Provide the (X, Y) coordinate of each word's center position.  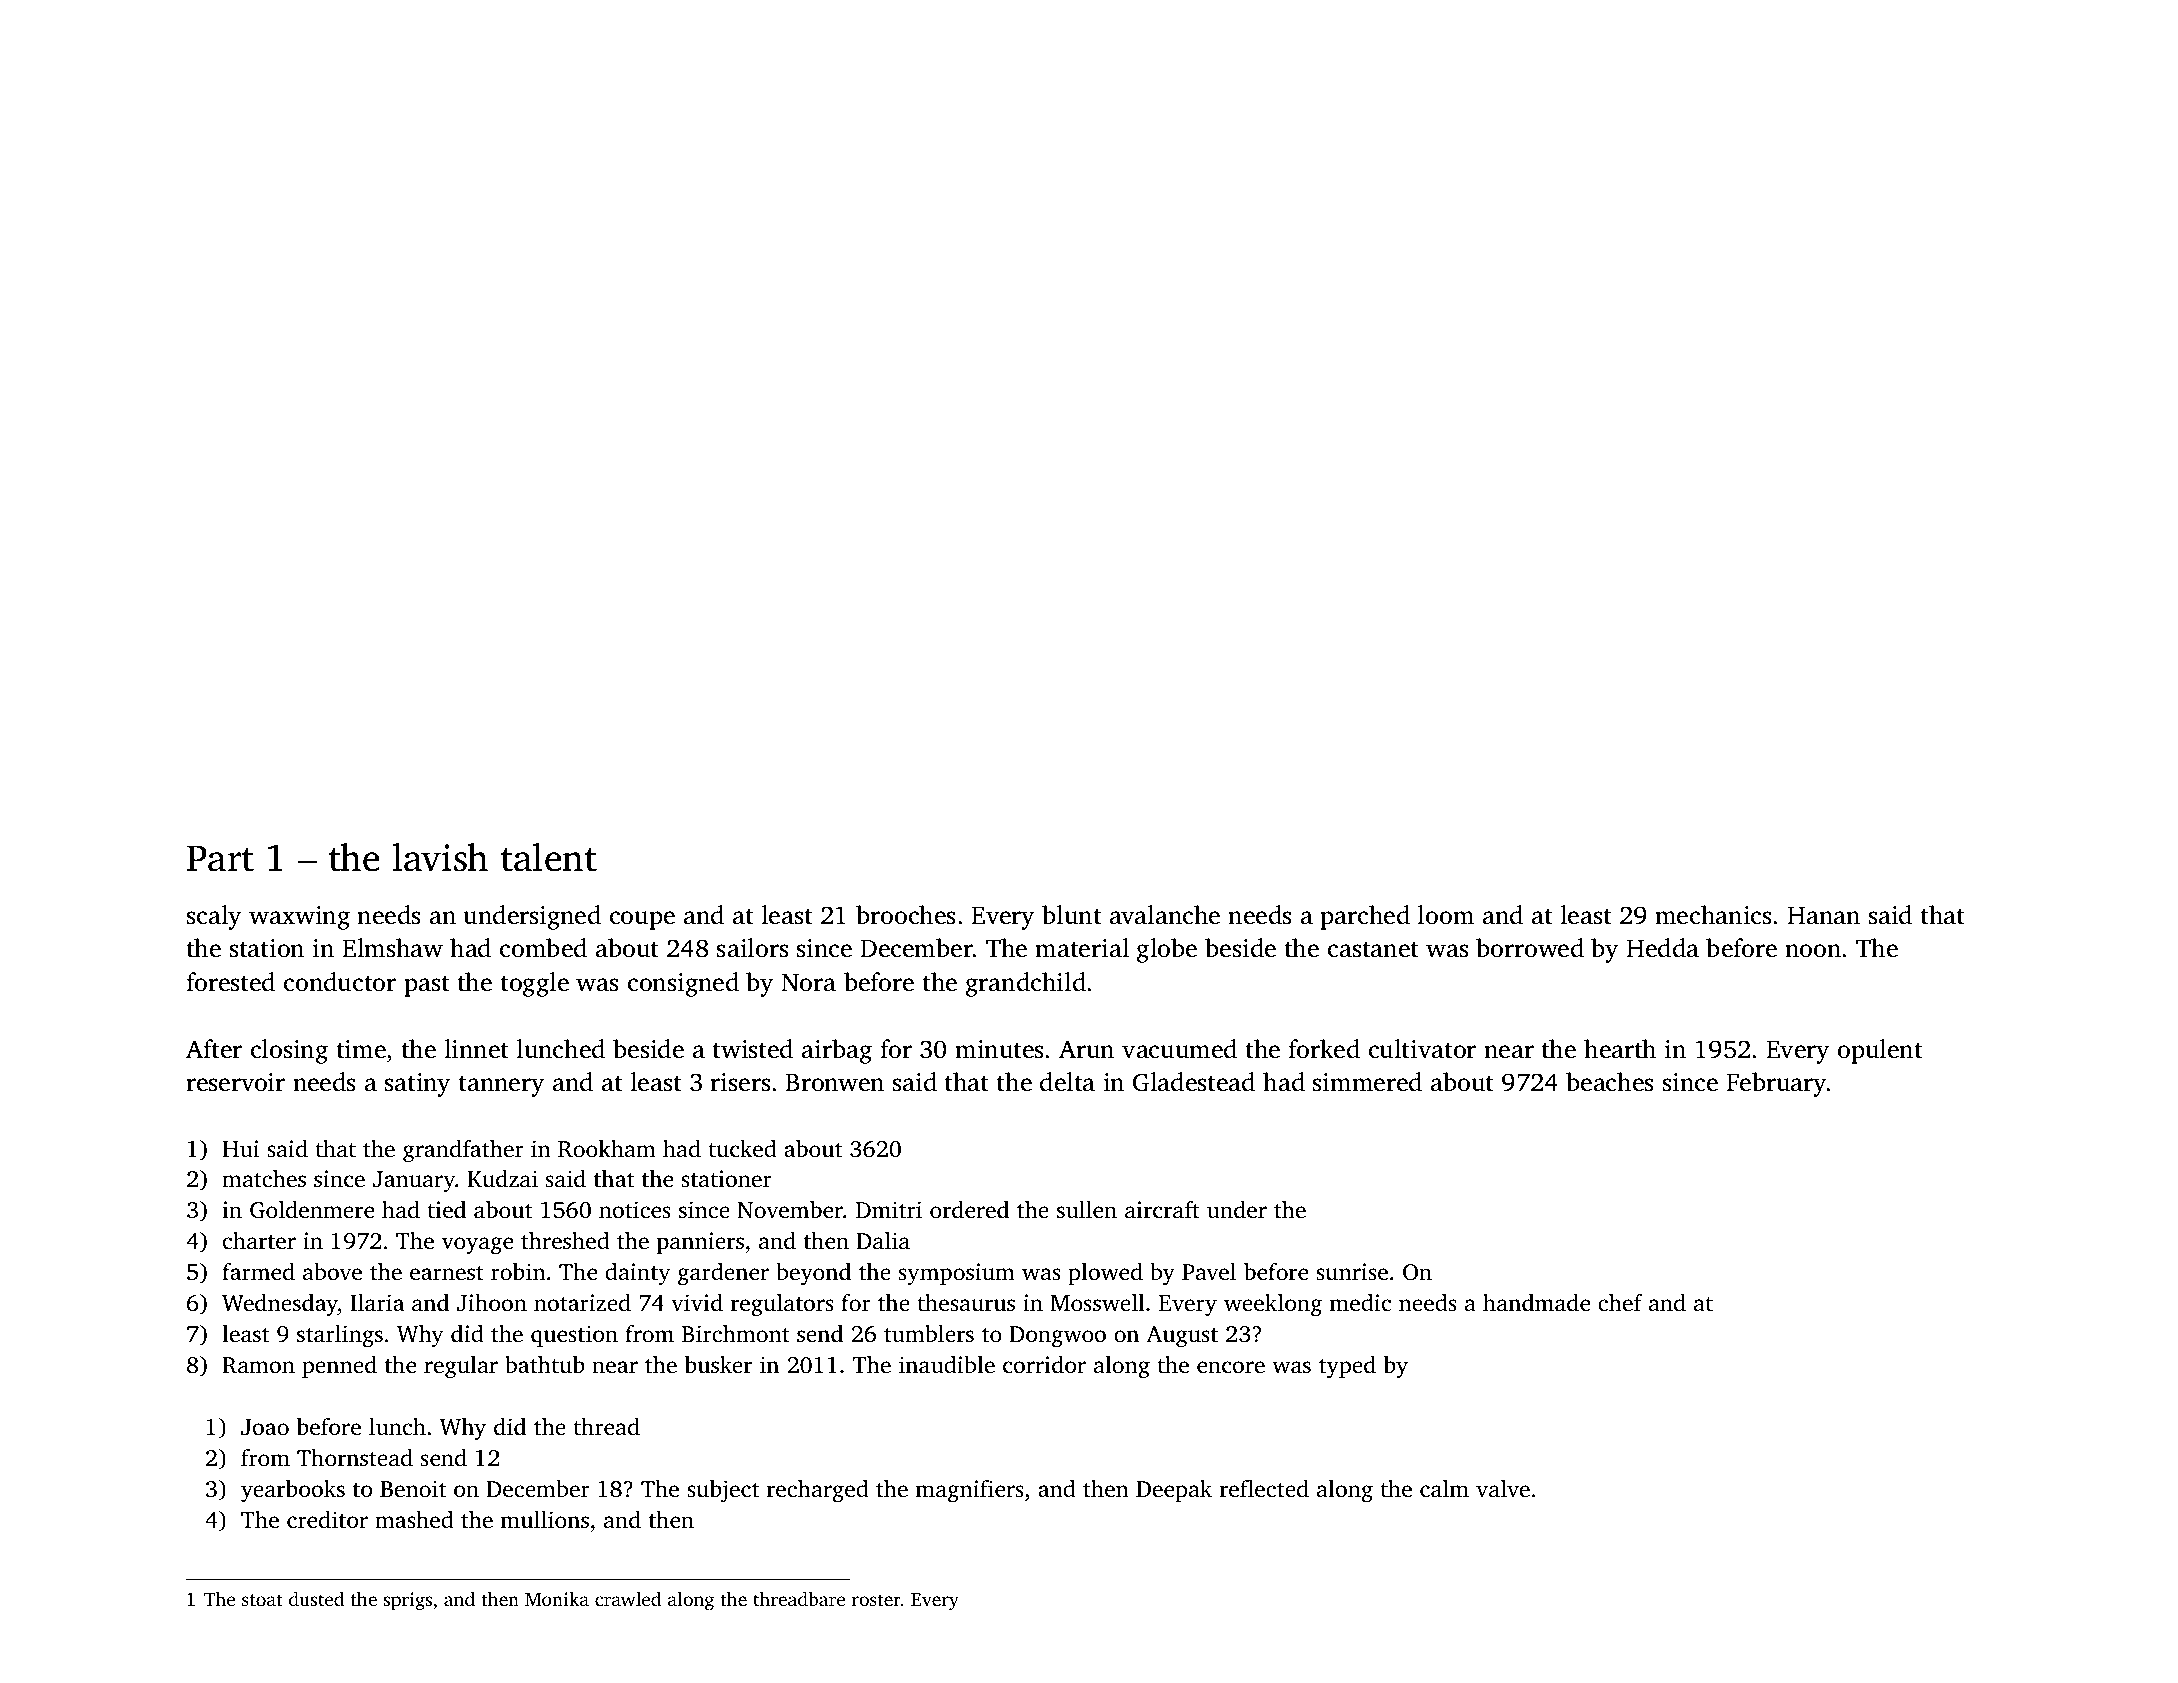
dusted (316, 1599)
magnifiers (969, 1491)
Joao (265, 1427)
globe (1167, 950)
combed (543, 948)
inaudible (947, 1365)
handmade (1536, 1303)
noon (1813, 951)
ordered (969, 1210)
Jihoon (492, 1303)
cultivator (1422, 1049)
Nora (808, 983)
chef (1620, 1303)
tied (446, 1210)
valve (1503, 1489)
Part (220, 858)
